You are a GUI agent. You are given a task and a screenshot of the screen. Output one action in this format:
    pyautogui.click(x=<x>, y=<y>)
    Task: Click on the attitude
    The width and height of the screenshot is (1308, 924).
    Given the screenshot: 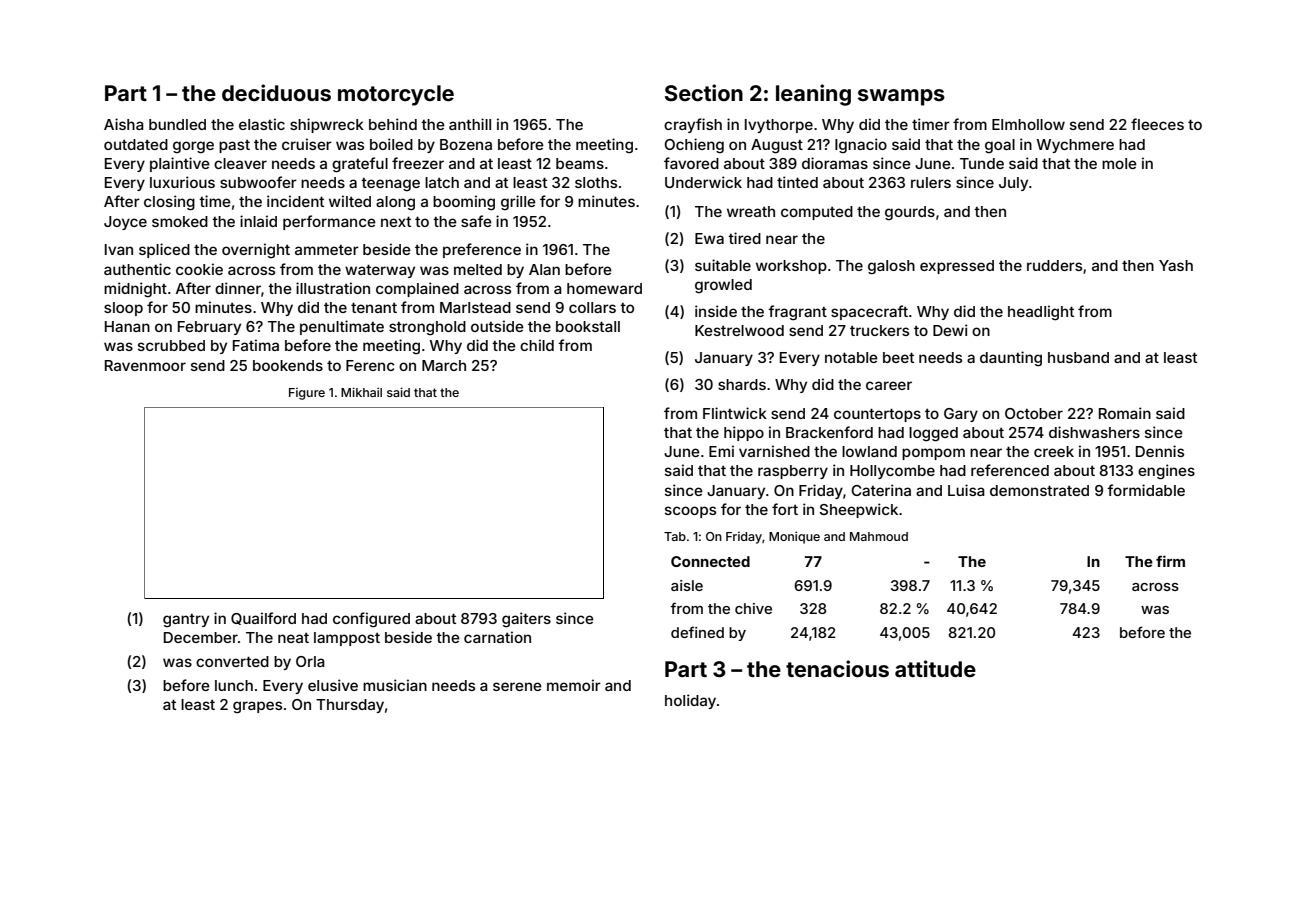 What is the action you would take?
    pyautogui.click(x=935, y=668)
